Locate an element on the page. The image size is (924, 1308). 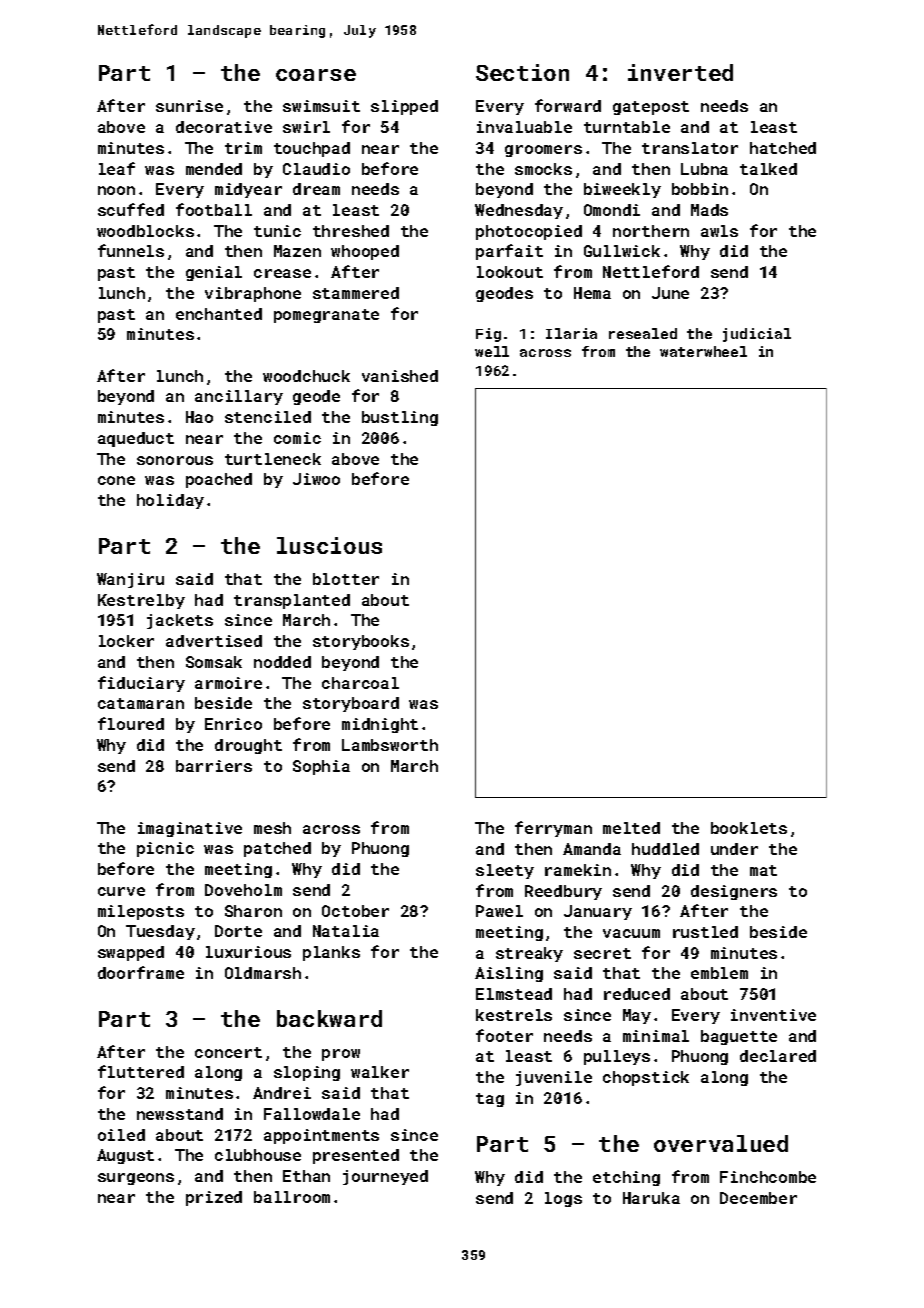
coarse is located at coordinates (316, 75).
